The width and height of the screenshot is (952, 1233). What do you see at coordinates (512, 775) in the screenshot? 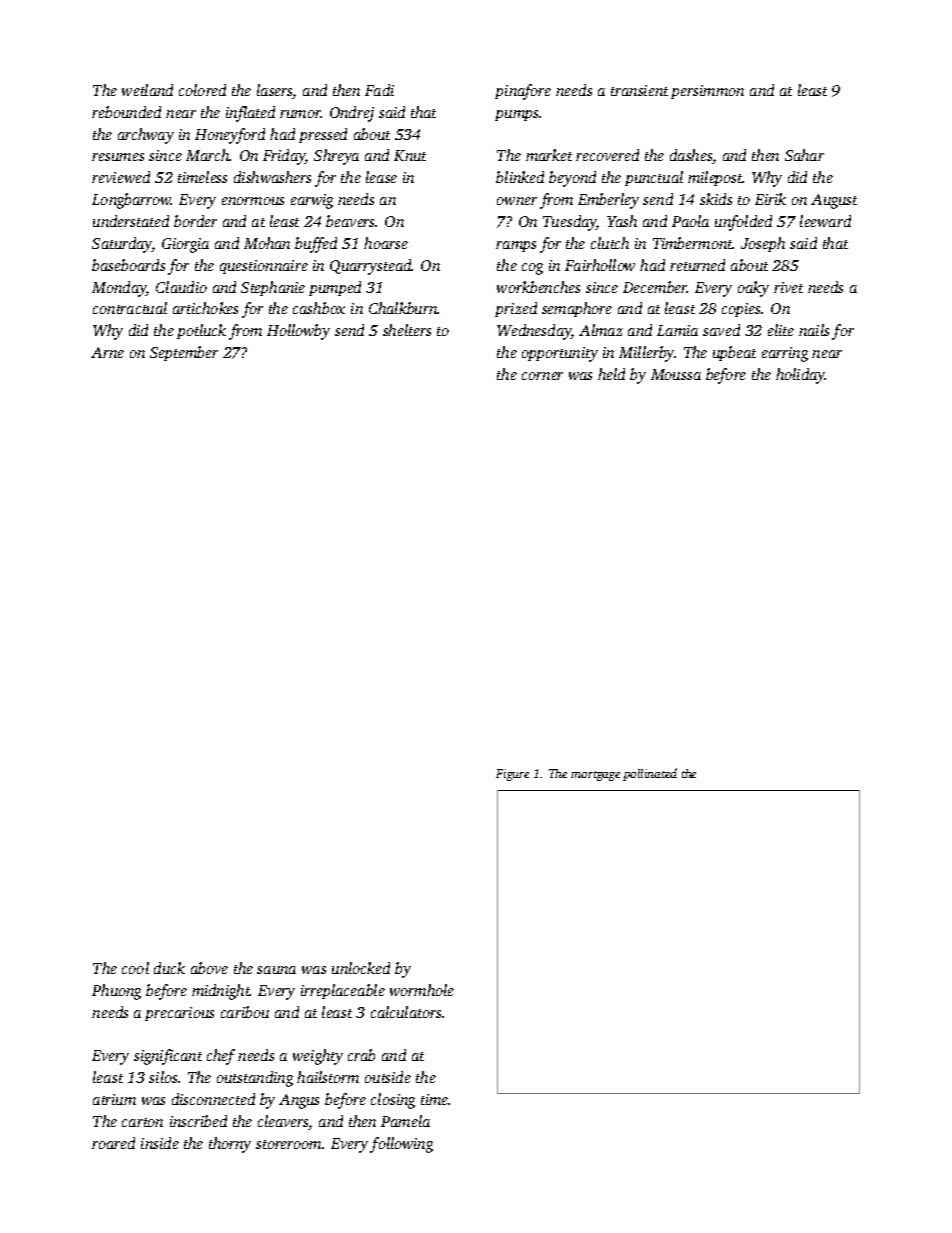
I see `Figure` at bounding box center [512, 775].
